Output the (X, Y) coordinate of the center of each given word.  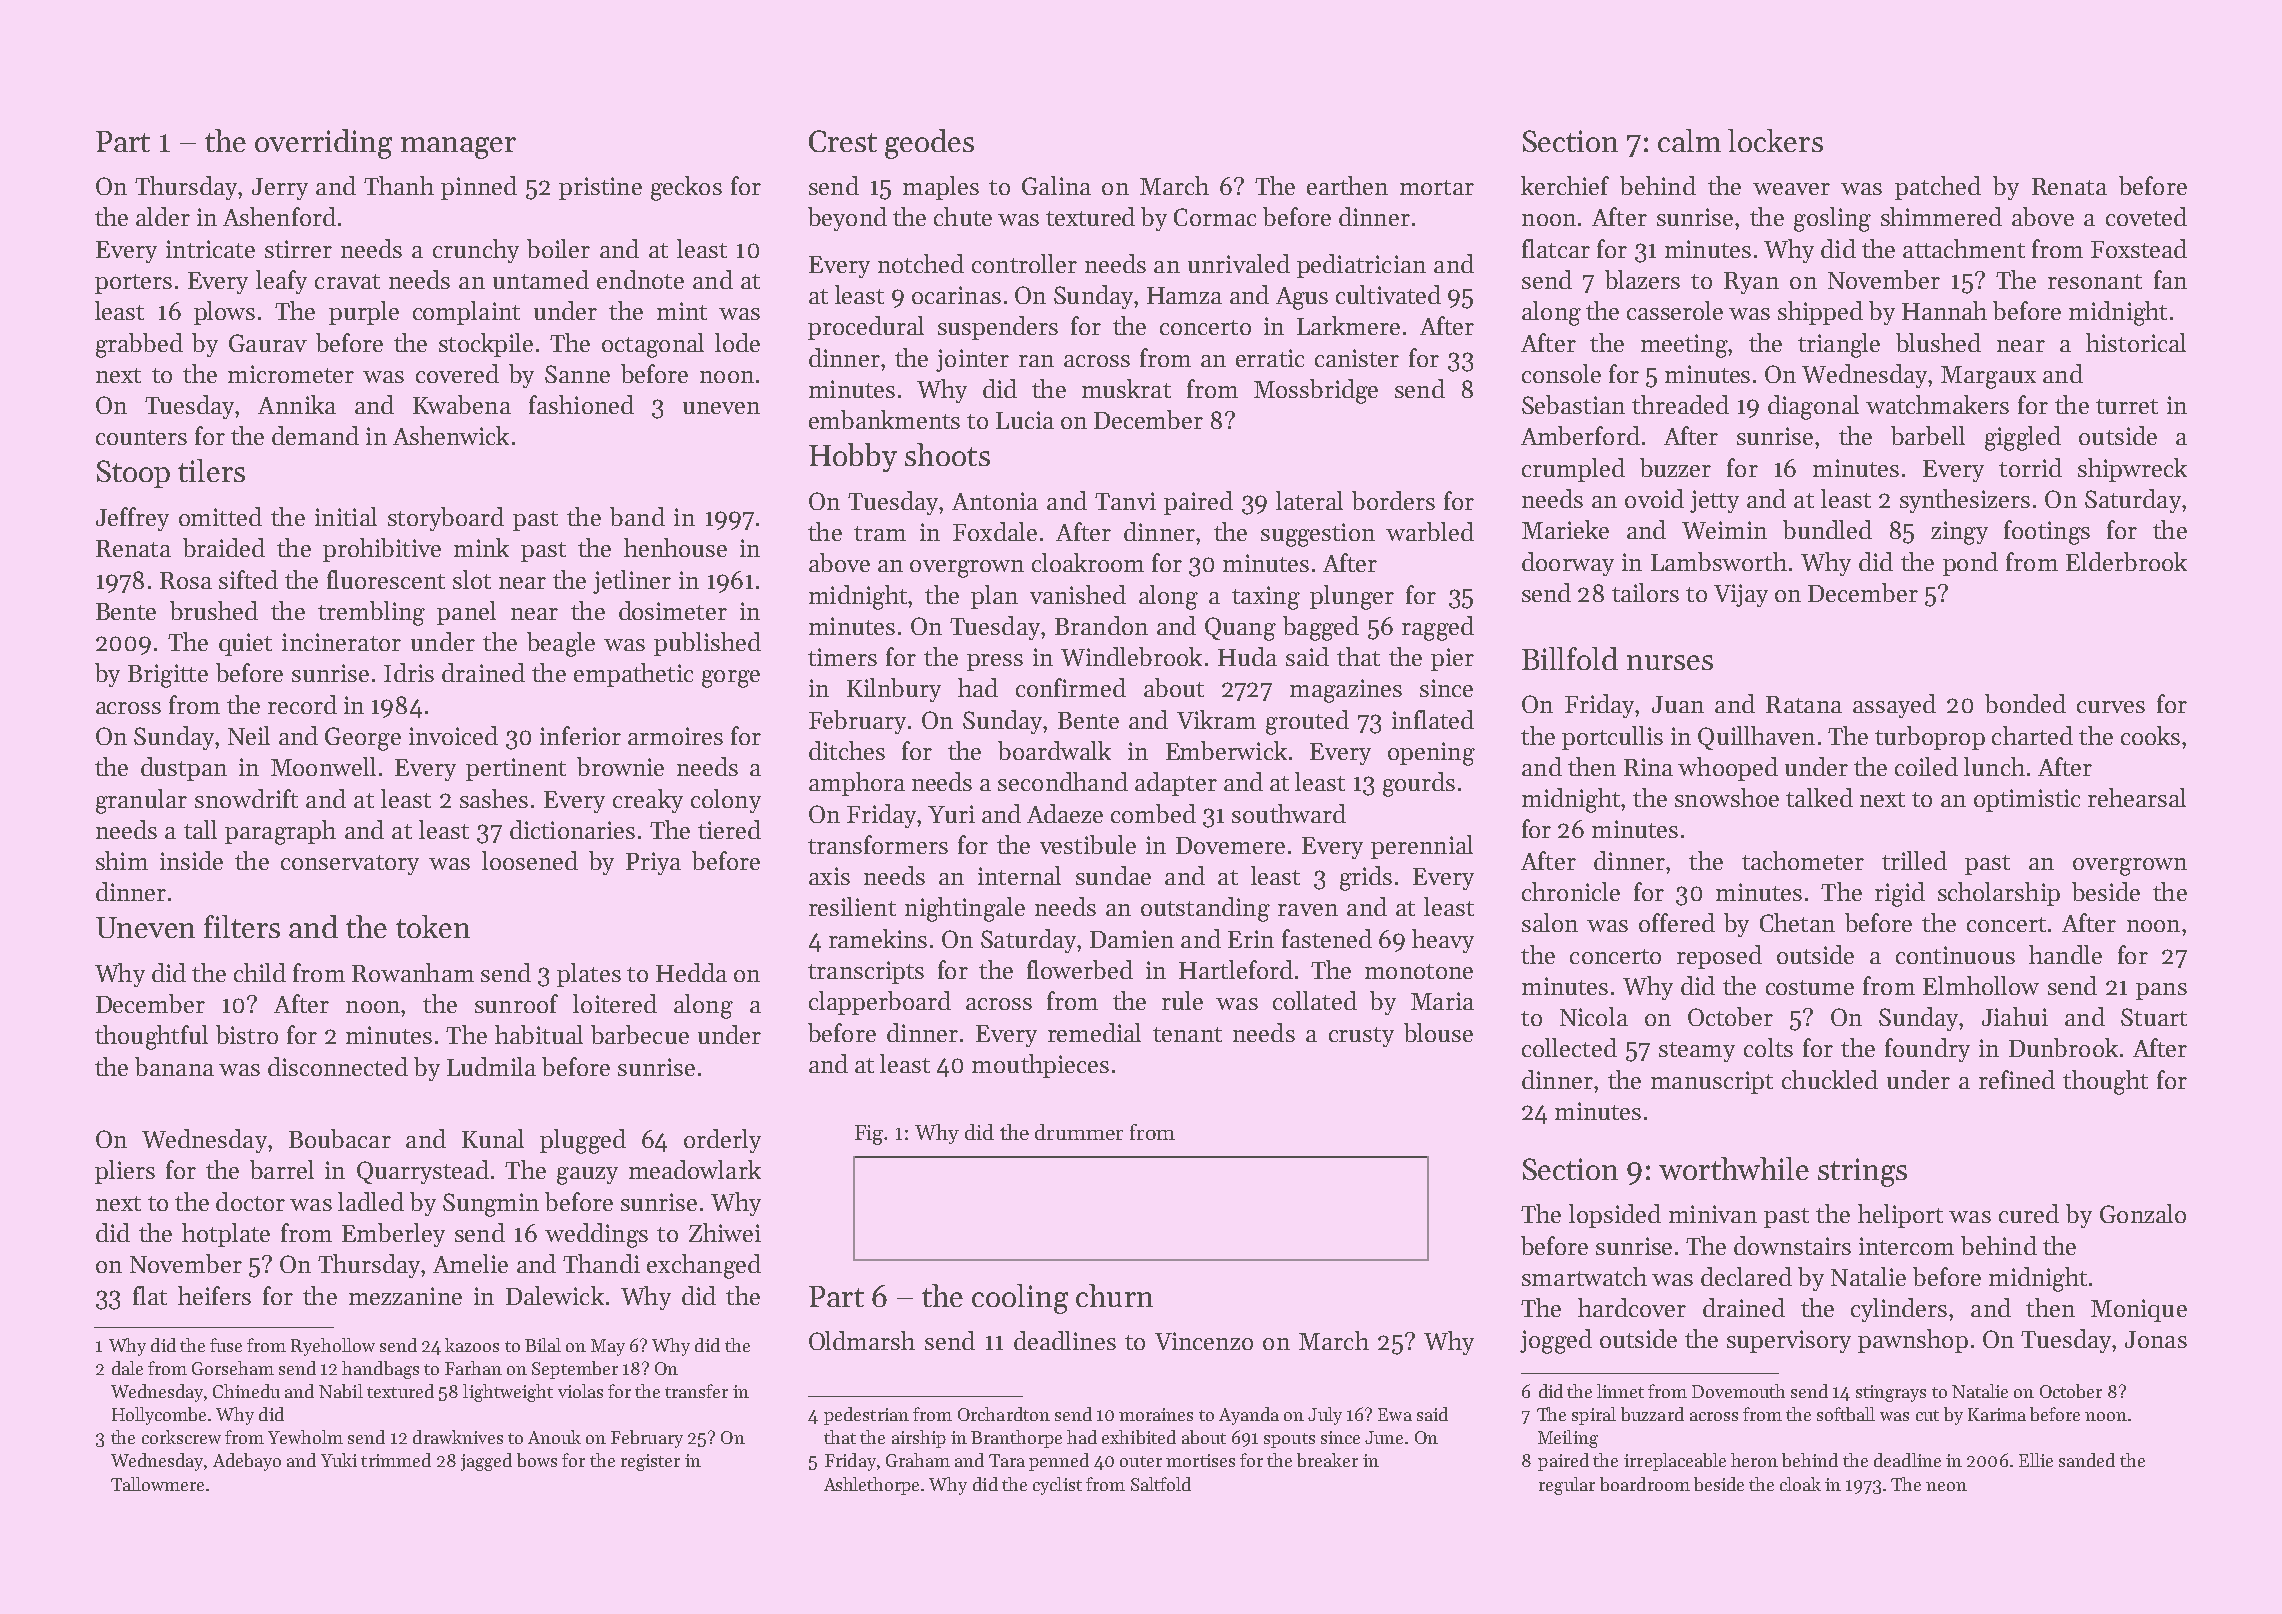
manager (458, 148)
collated (1315, 1000)
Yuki (339, 1460)
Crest (843, 141)
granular (141, 801)
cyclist (1057, 1486)
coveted (2146, 216)
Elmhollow (1981, 985)
